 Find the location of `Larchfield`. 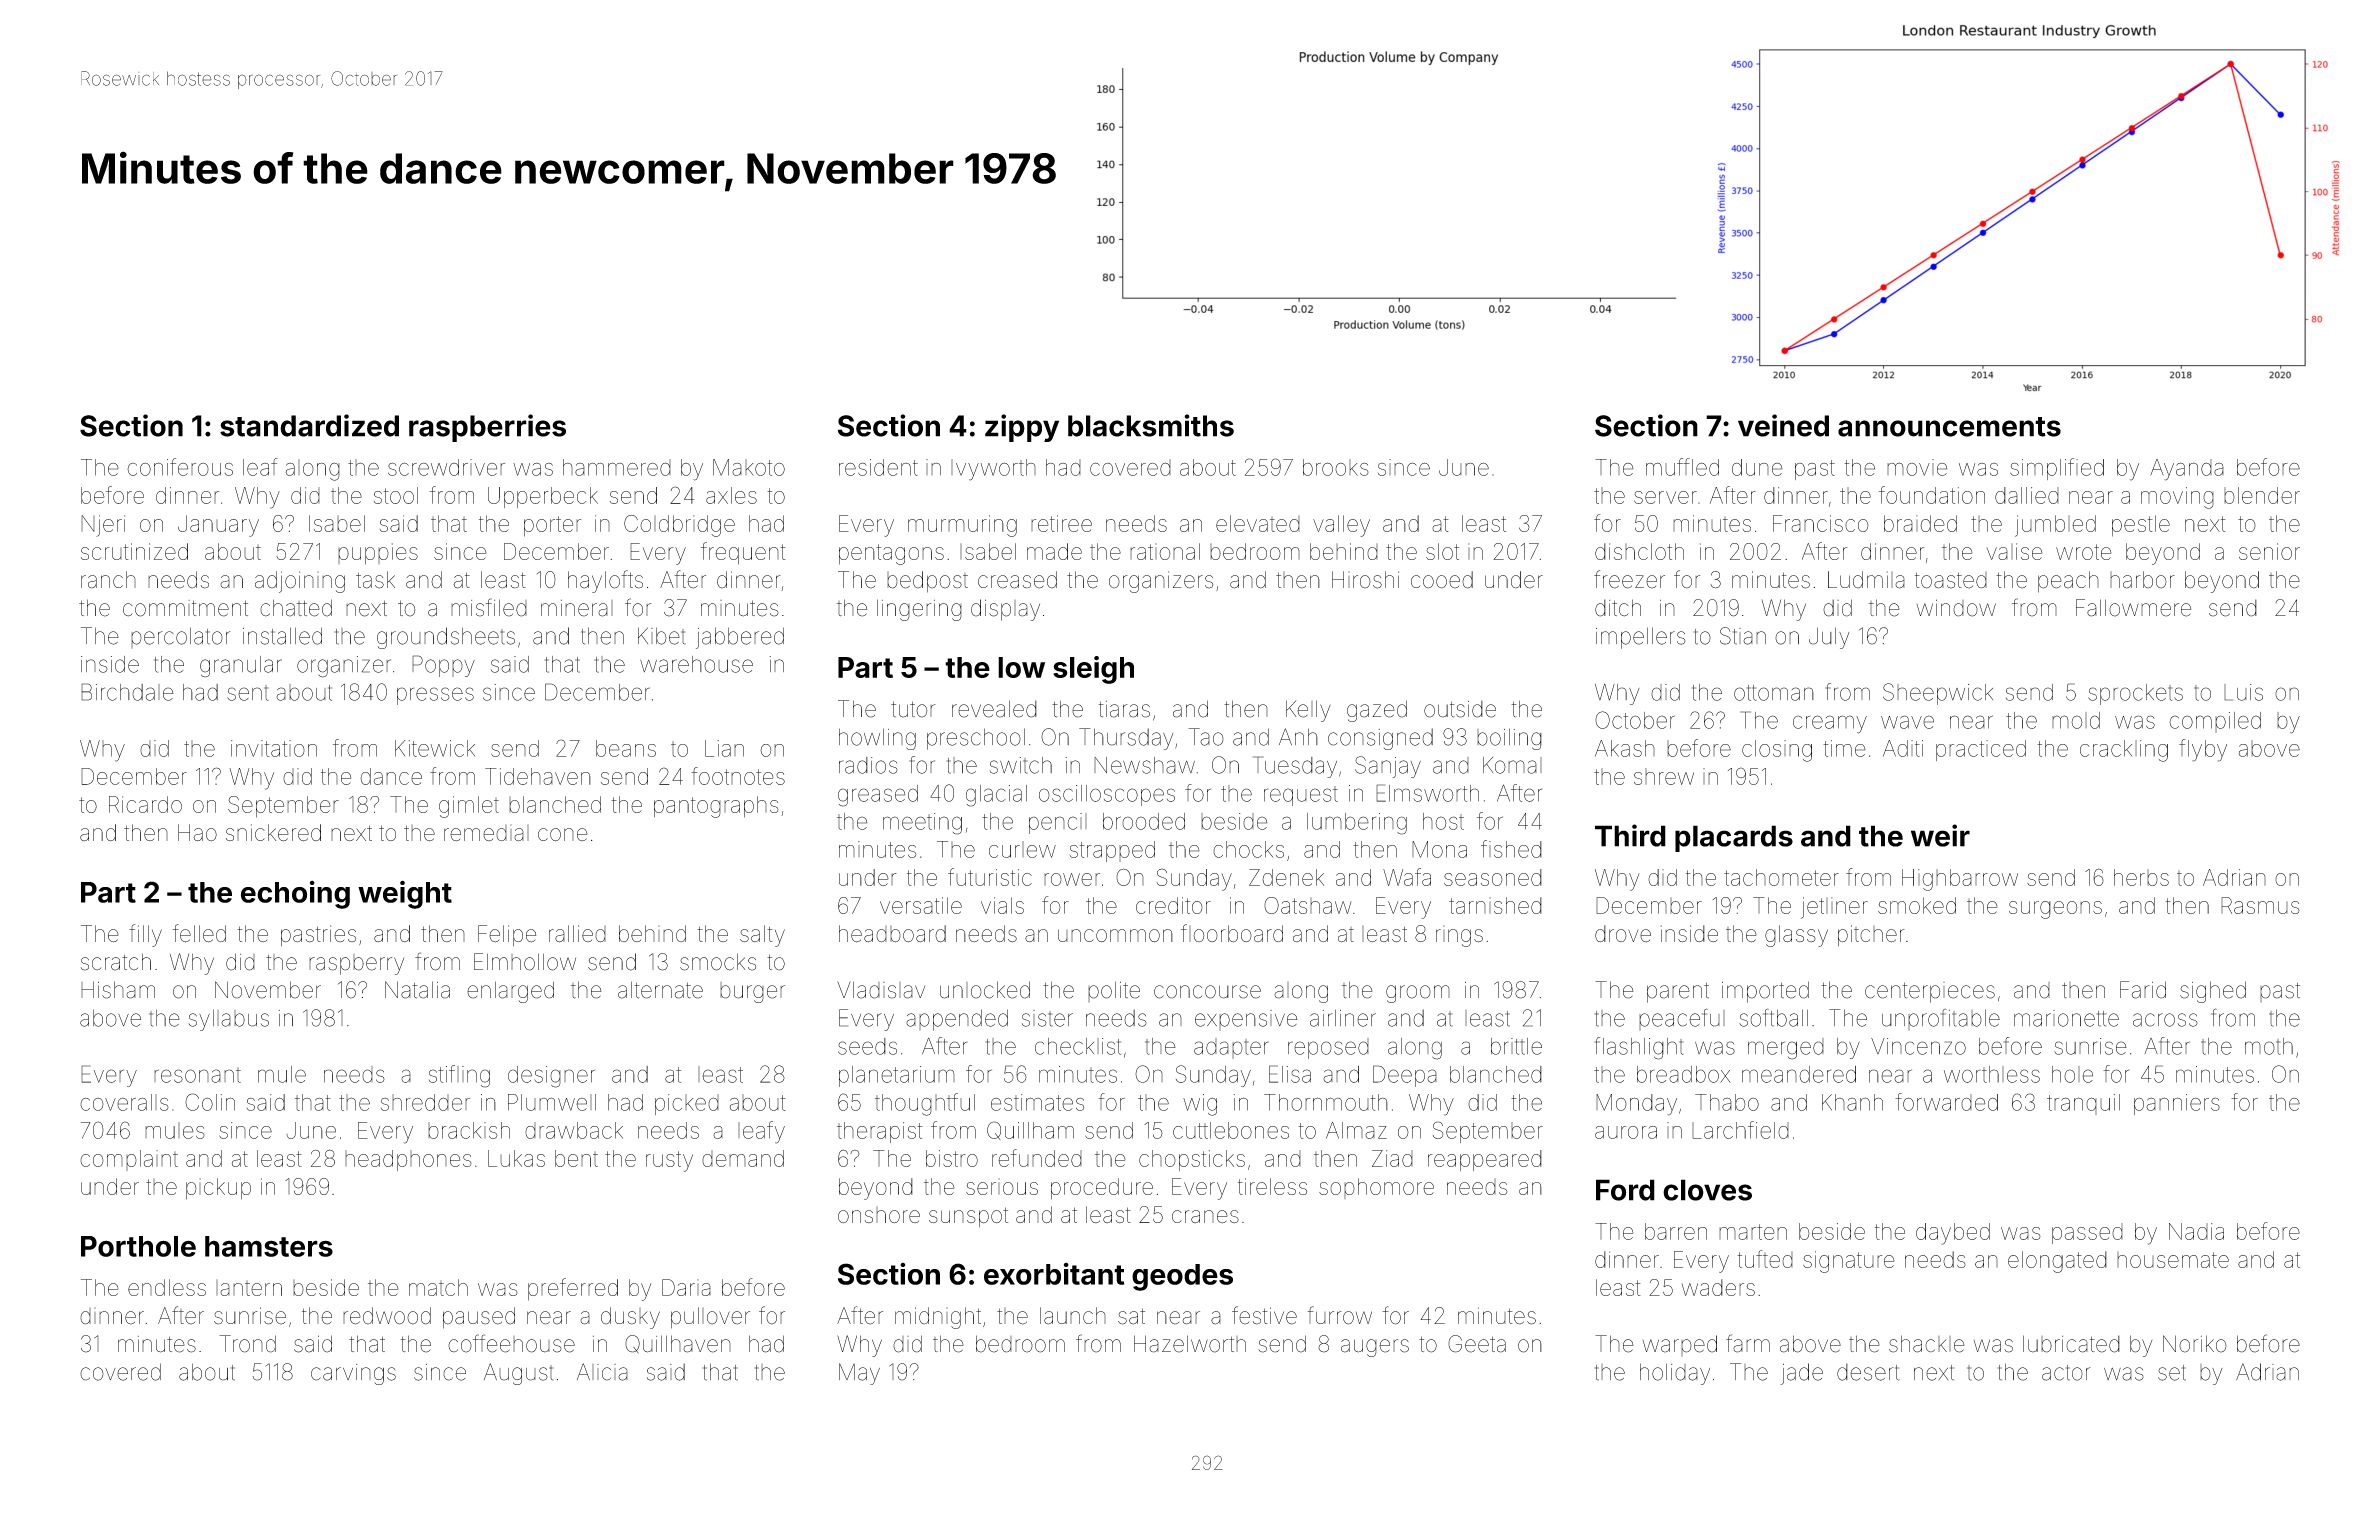

Larchfield is located at coordinates (1740, 1130).
